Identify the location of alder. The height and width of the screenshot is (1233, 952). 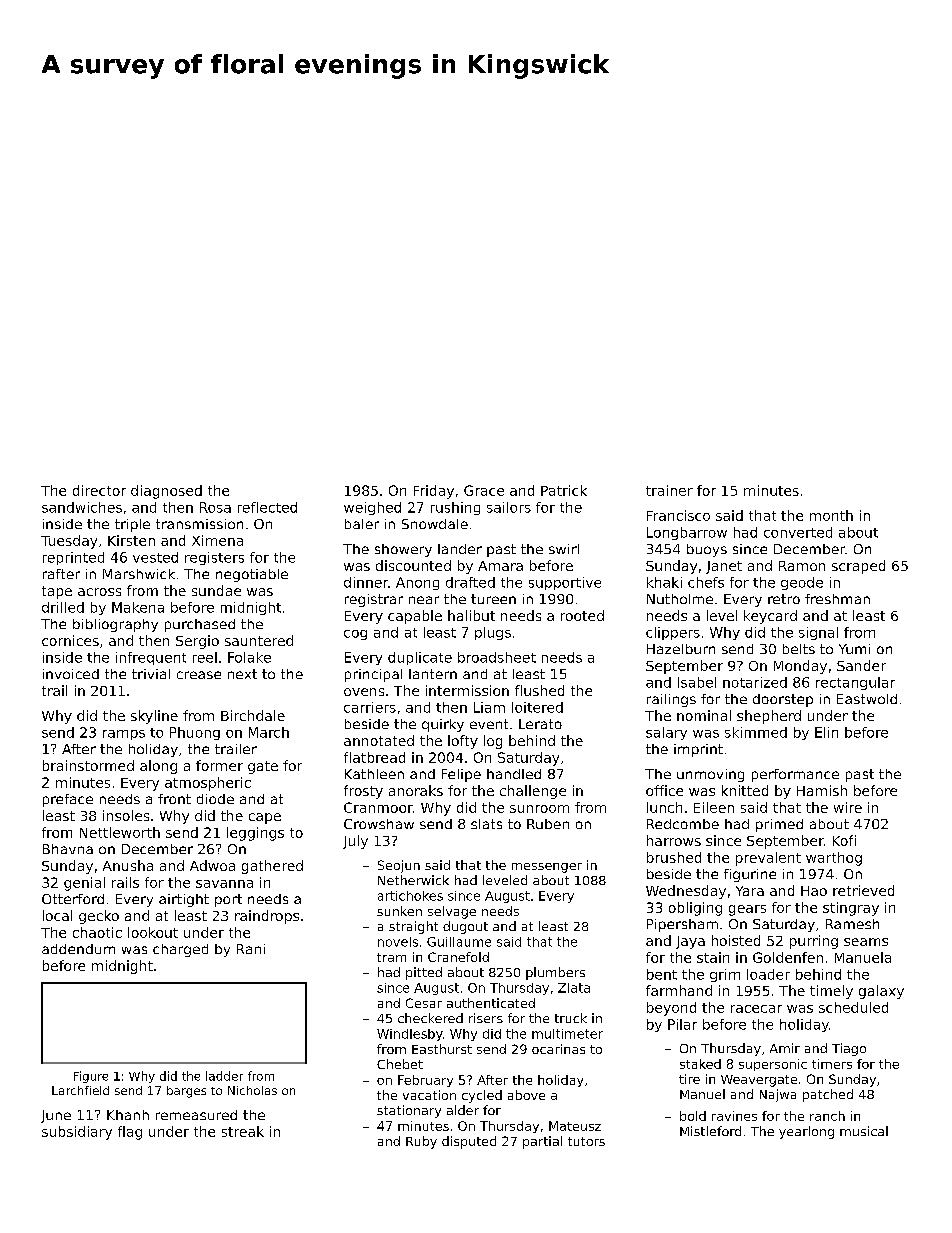
(463, 1110).
